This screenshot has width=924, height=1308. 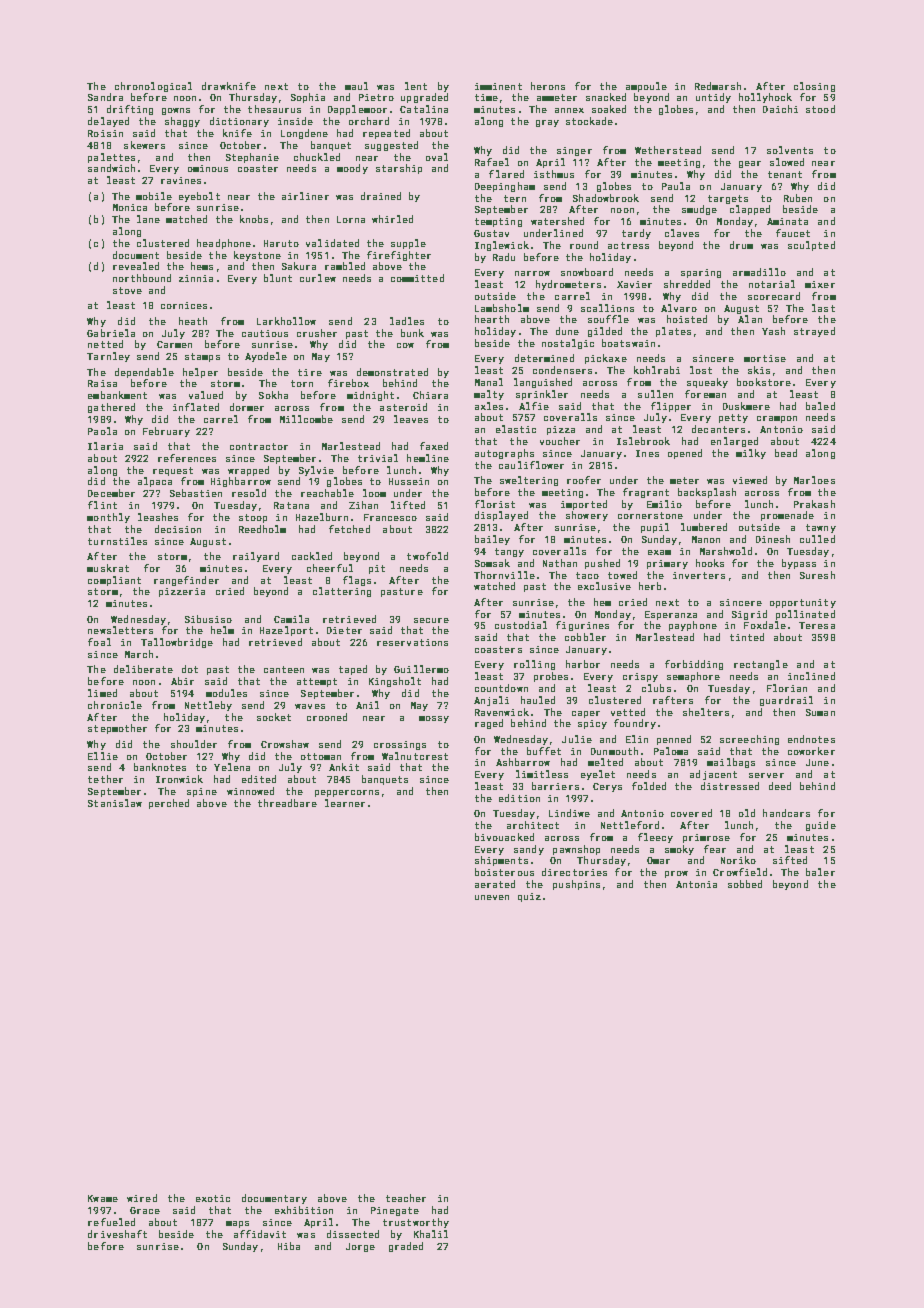 What do you see at coordinates (585, 637) in the screenshot?
I see `cobbler` at bounding box center [585, 637].
